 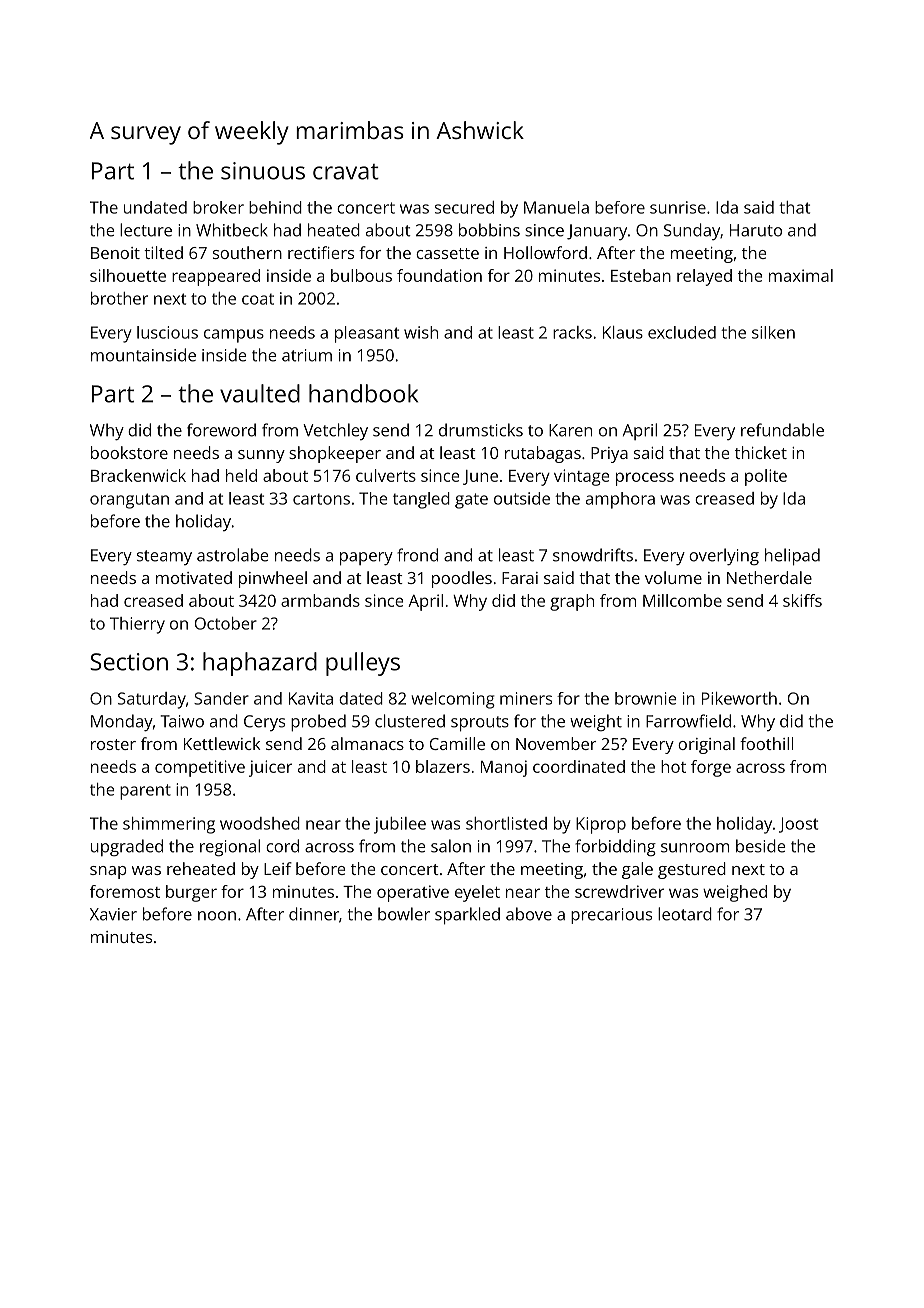 I want to click on overlying, so click(x=724, y=556).
